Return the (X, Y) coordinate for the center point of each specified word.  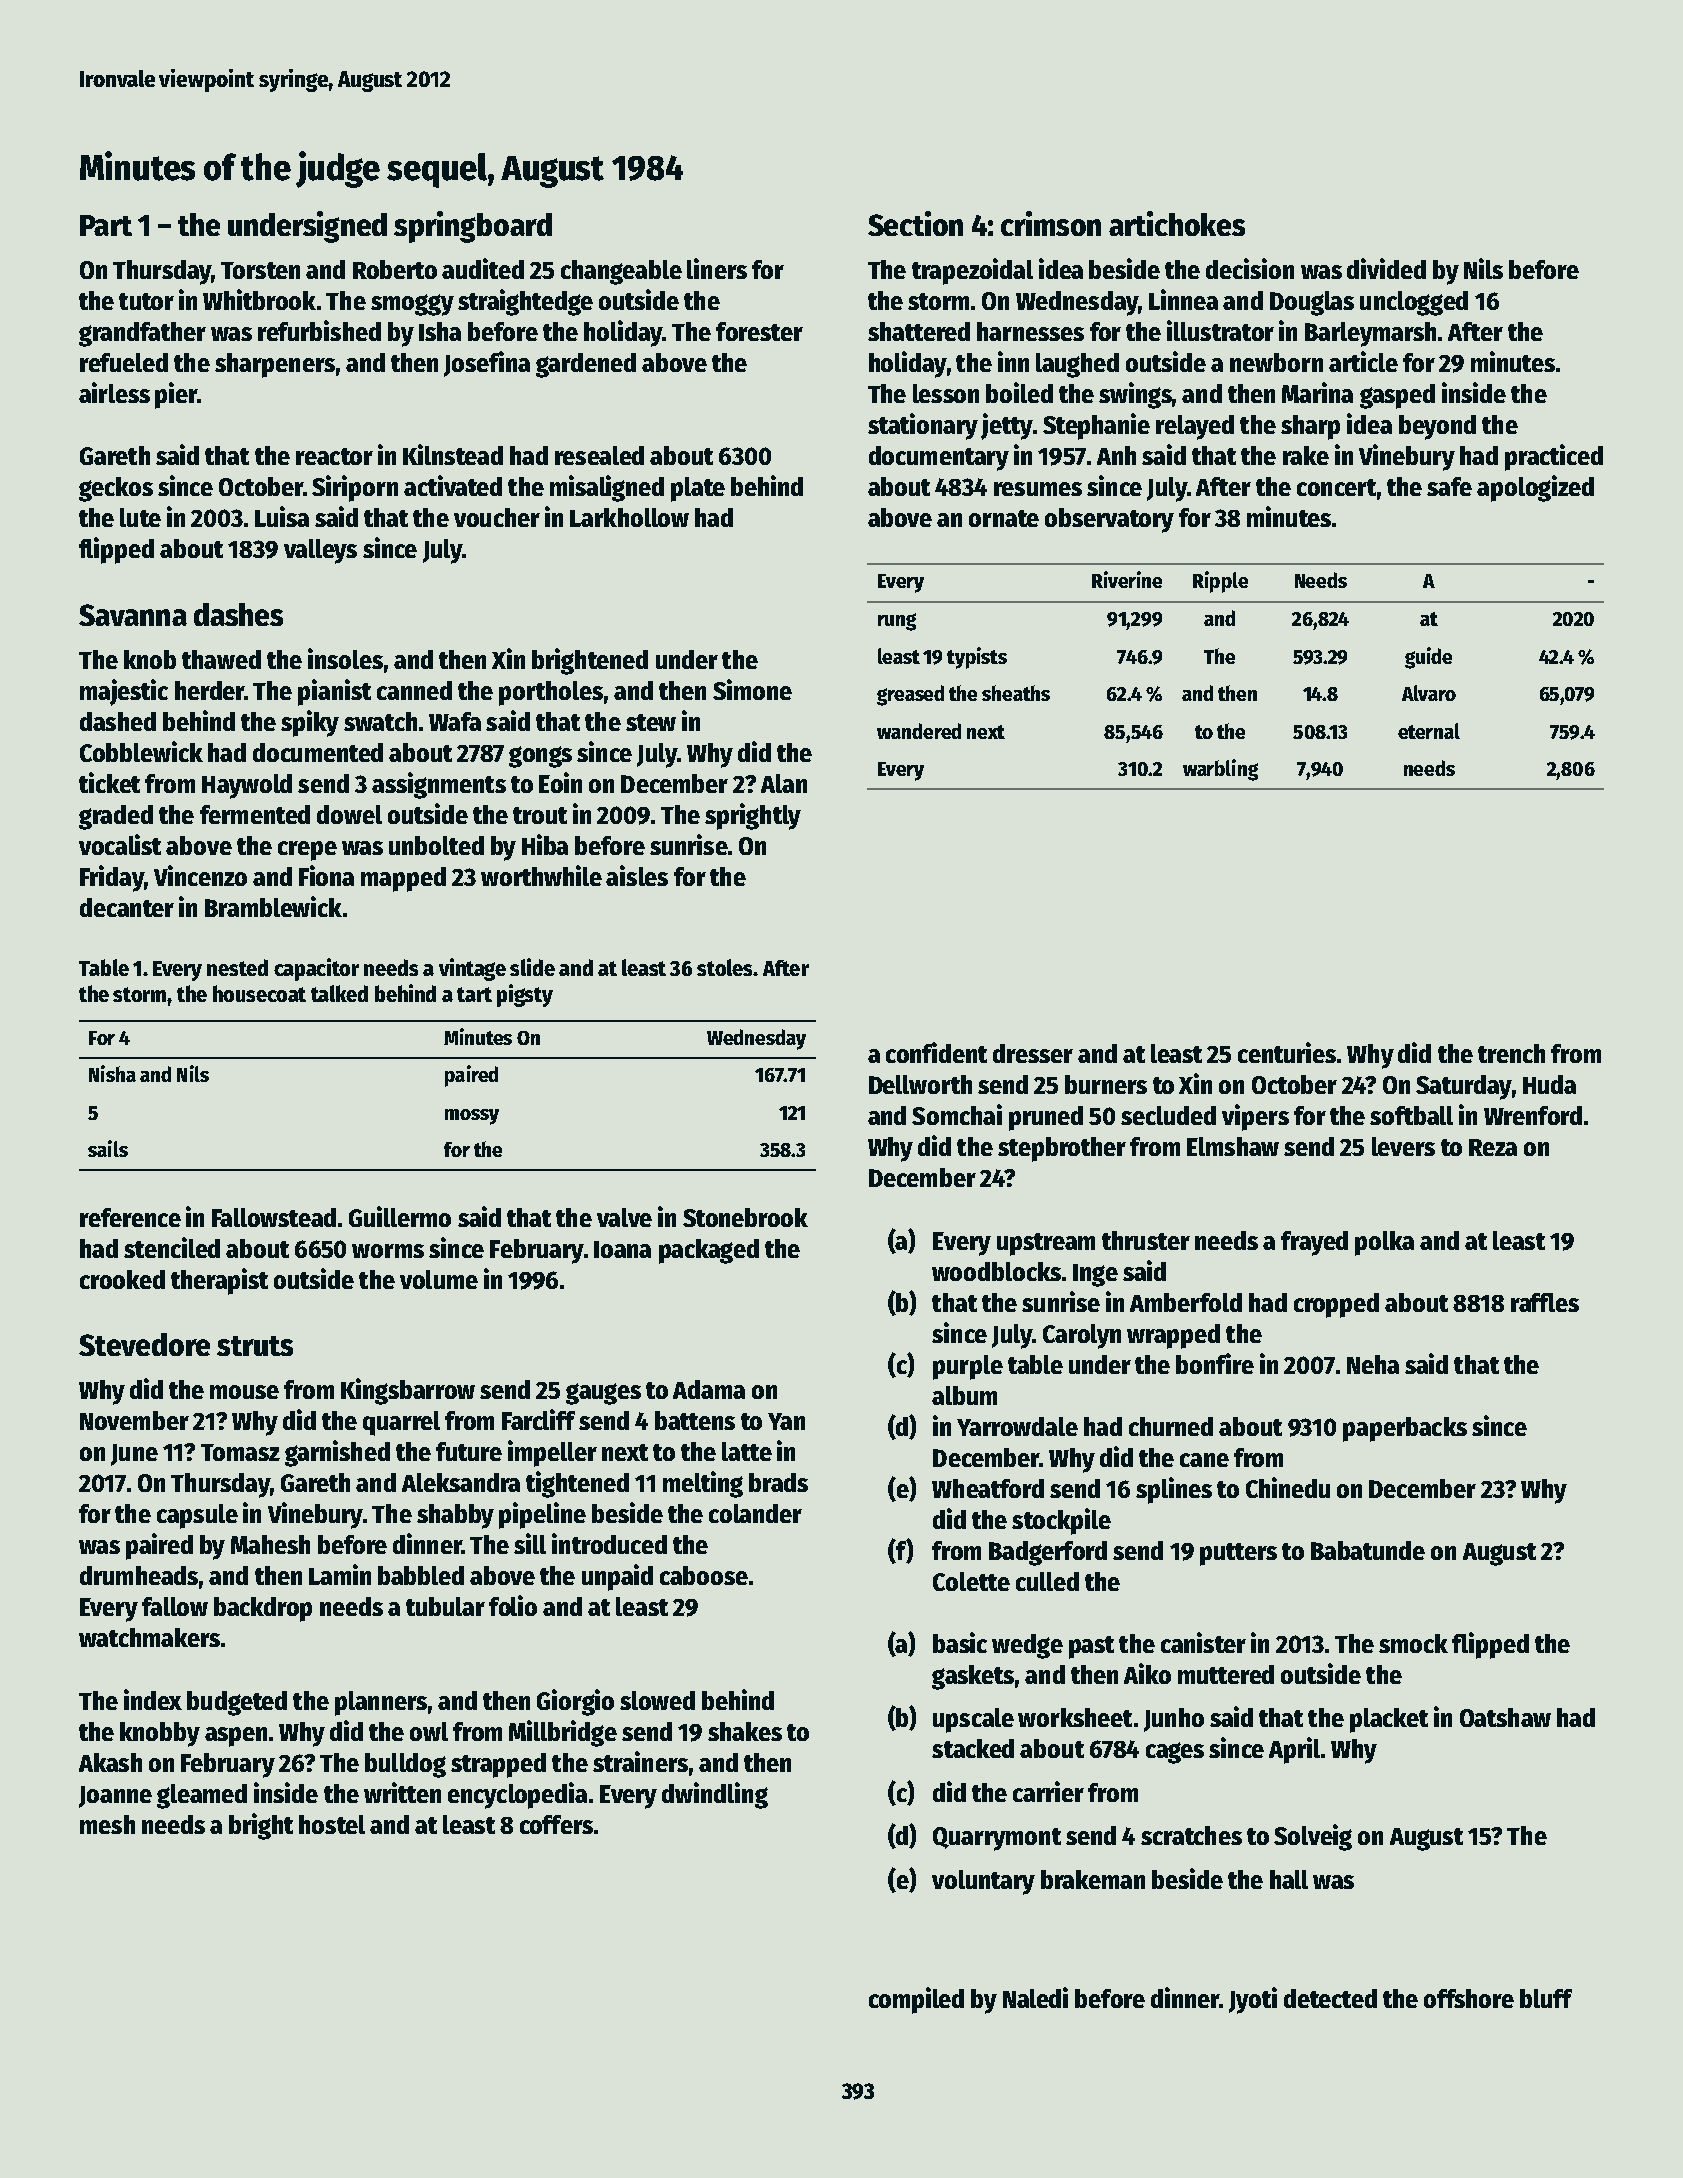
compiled (916, 2000)
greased (910, 695)
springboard (473, 227)
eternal (1429, 731)
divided (1386, 268)
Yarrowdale (1017, 1426)
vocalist (120, 844)
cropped (1336, 1305)
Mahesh (270, 1544)
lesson (946, 393)
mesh (107, 1824)
